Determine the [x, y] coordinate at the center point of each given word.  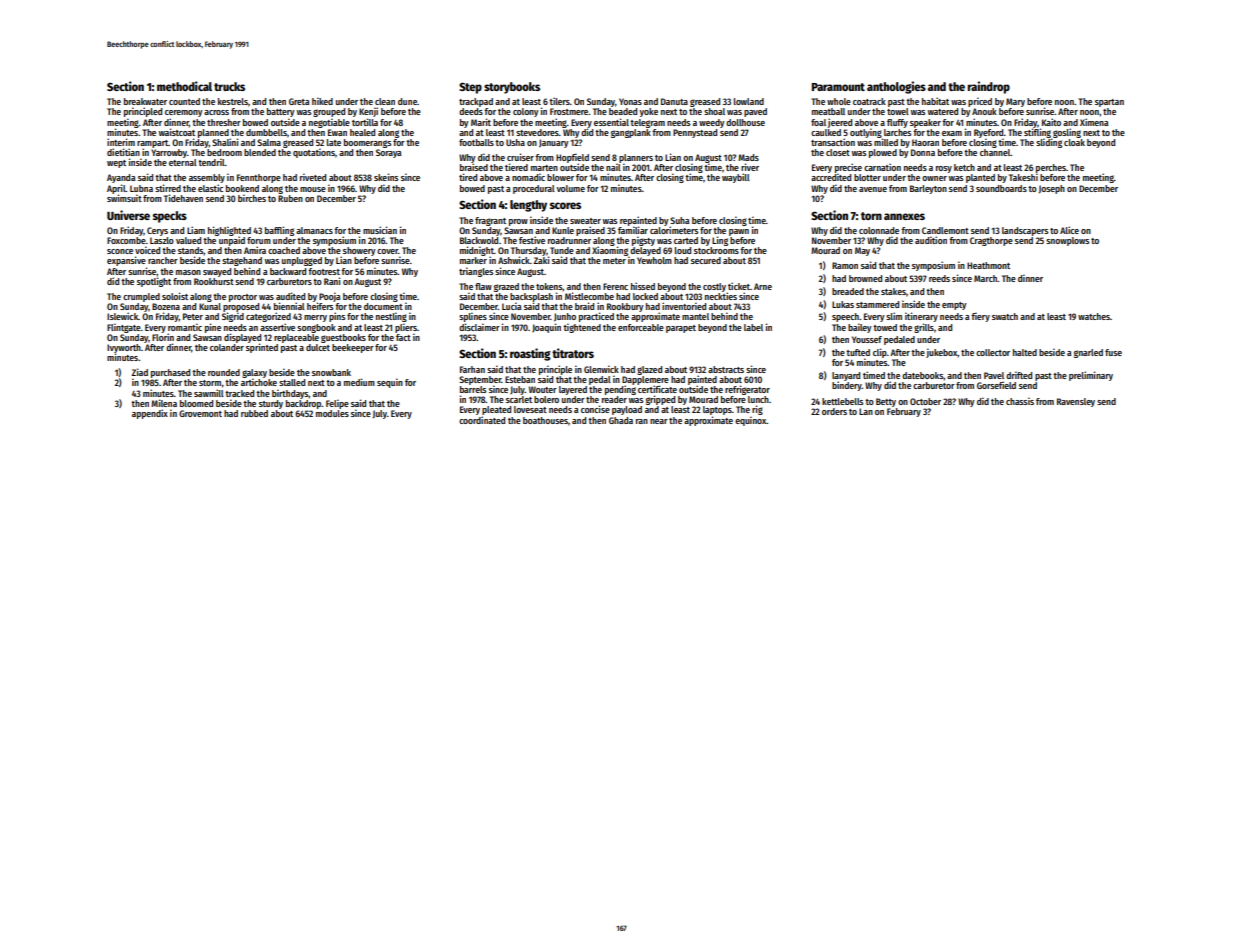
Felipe [337, 404]
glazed [649, 370]
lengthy [528, 206]
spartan [1109, 103]
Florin [163, 337]
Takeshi [1023, 177]
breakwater [145, 101]
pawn [739, 232]
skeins [386, 177]
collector [993, 352]
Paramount [838, 87]
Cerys [157, 231]
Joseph [1052, 189]
